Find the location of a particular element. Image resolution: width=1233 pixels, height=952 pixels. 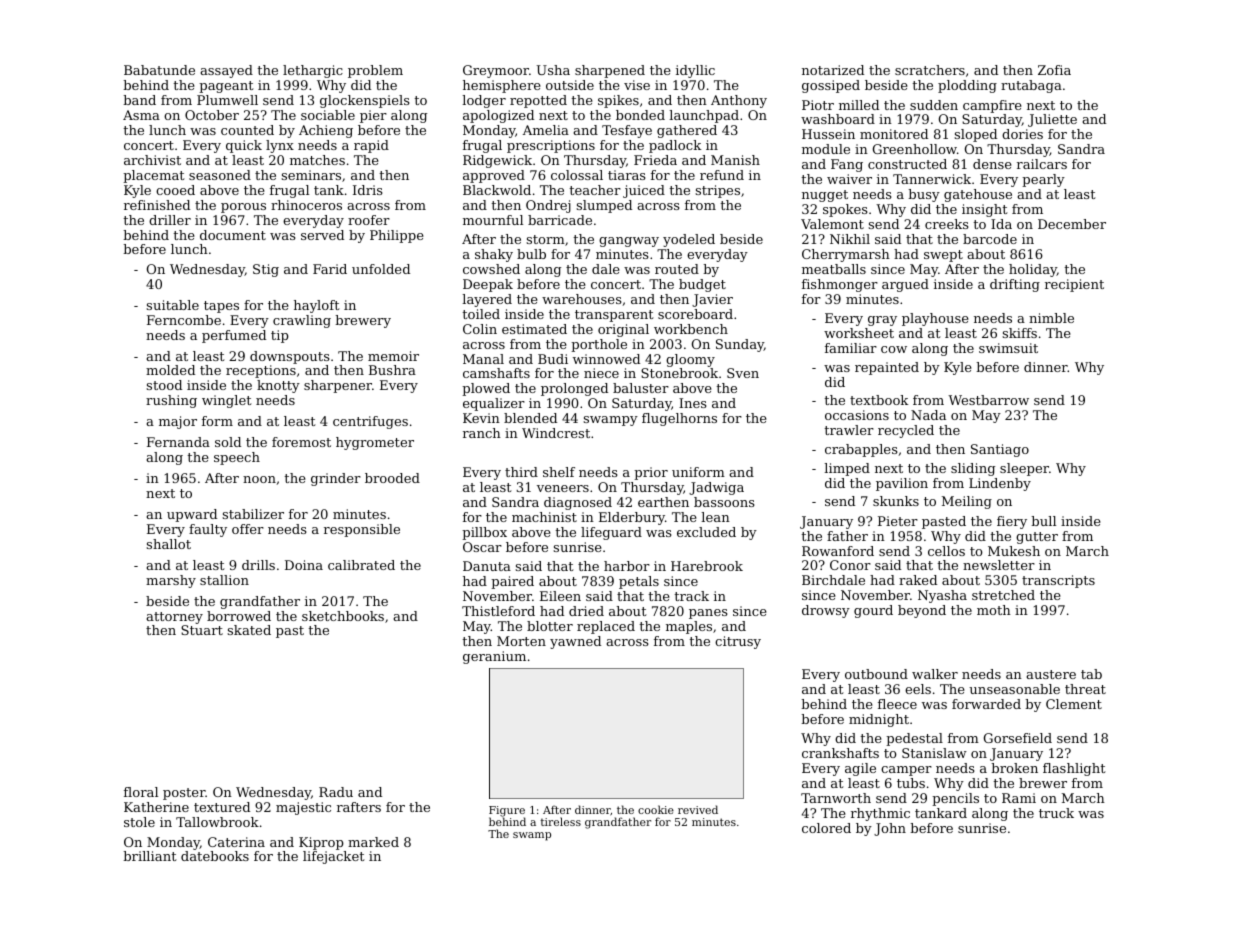

Westbarrow is located at coordinates (988, 400).
